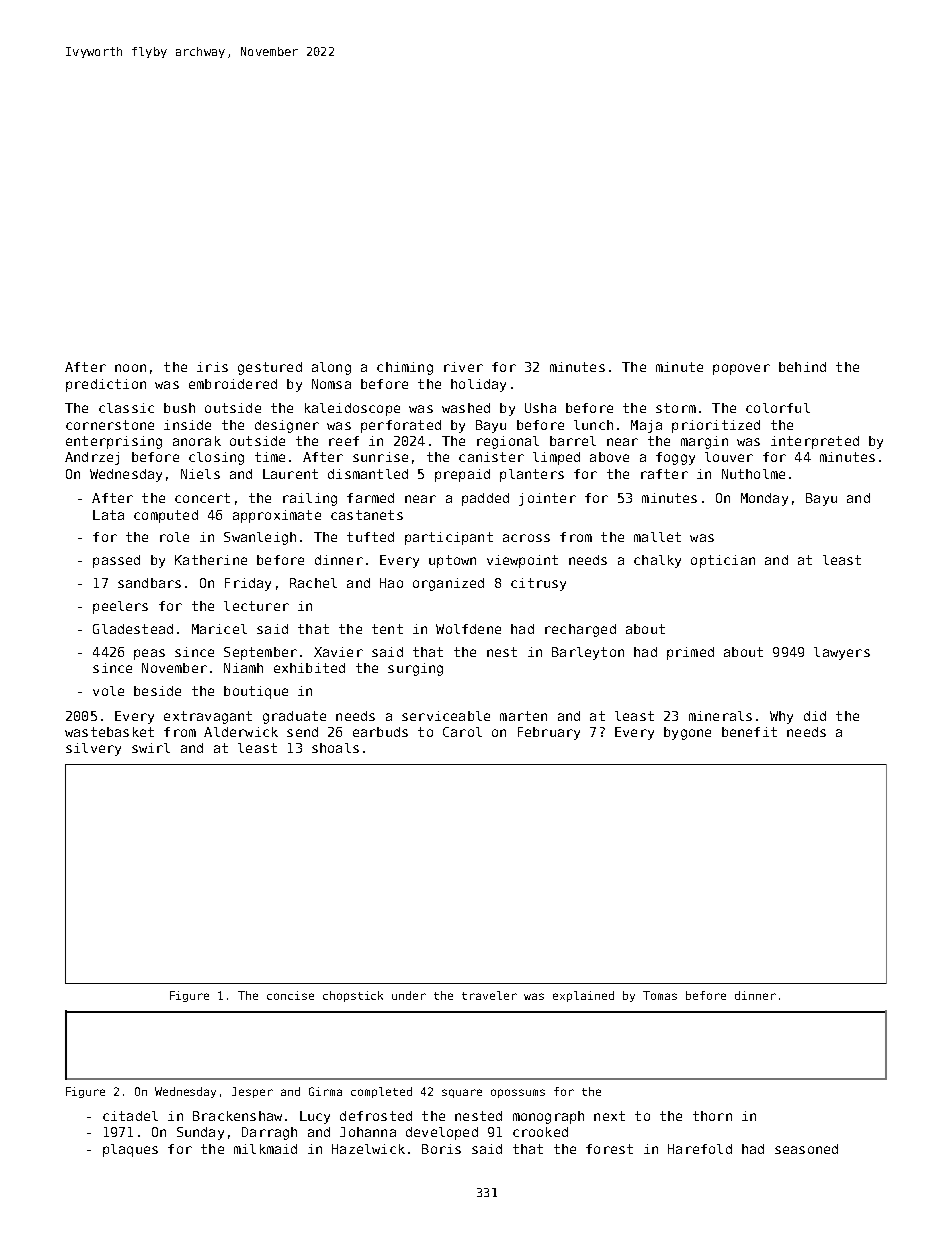 The image size is (952, 1233). Describe the element at coordinates (381, 1092) in the image. I see `completed` at that location.
